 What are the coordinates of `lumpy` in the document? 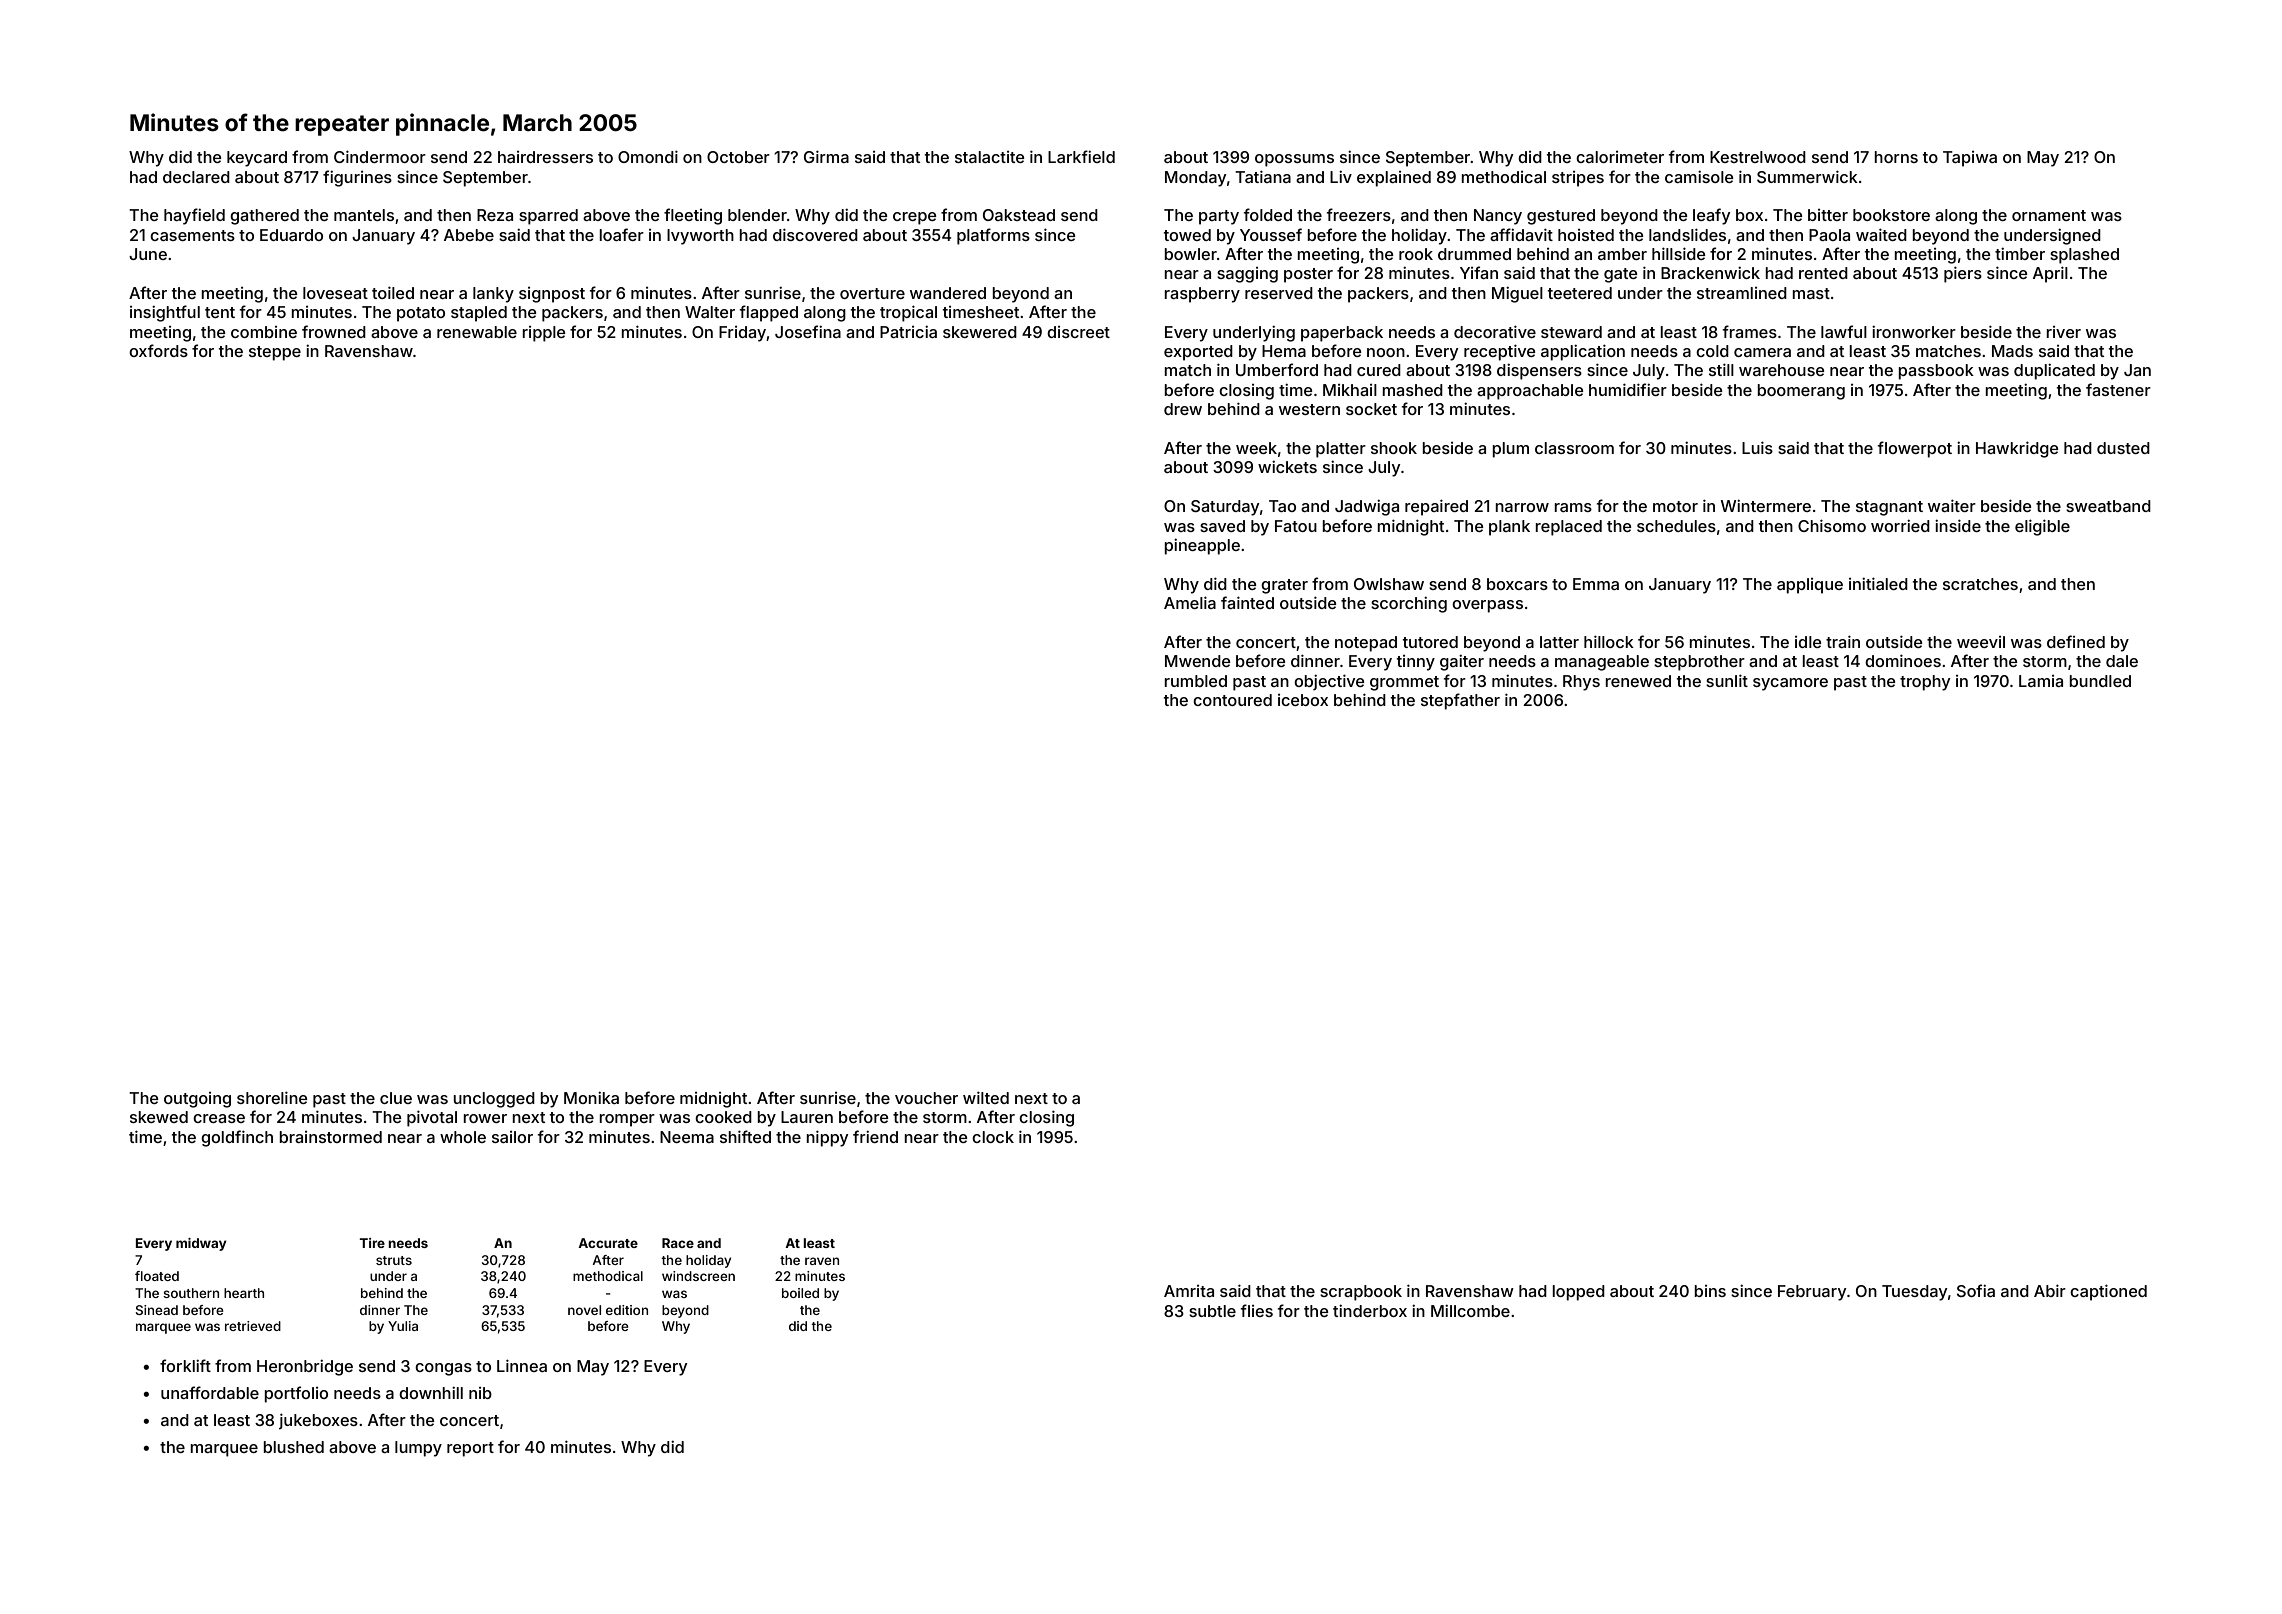 It's located at (418, 1449).
